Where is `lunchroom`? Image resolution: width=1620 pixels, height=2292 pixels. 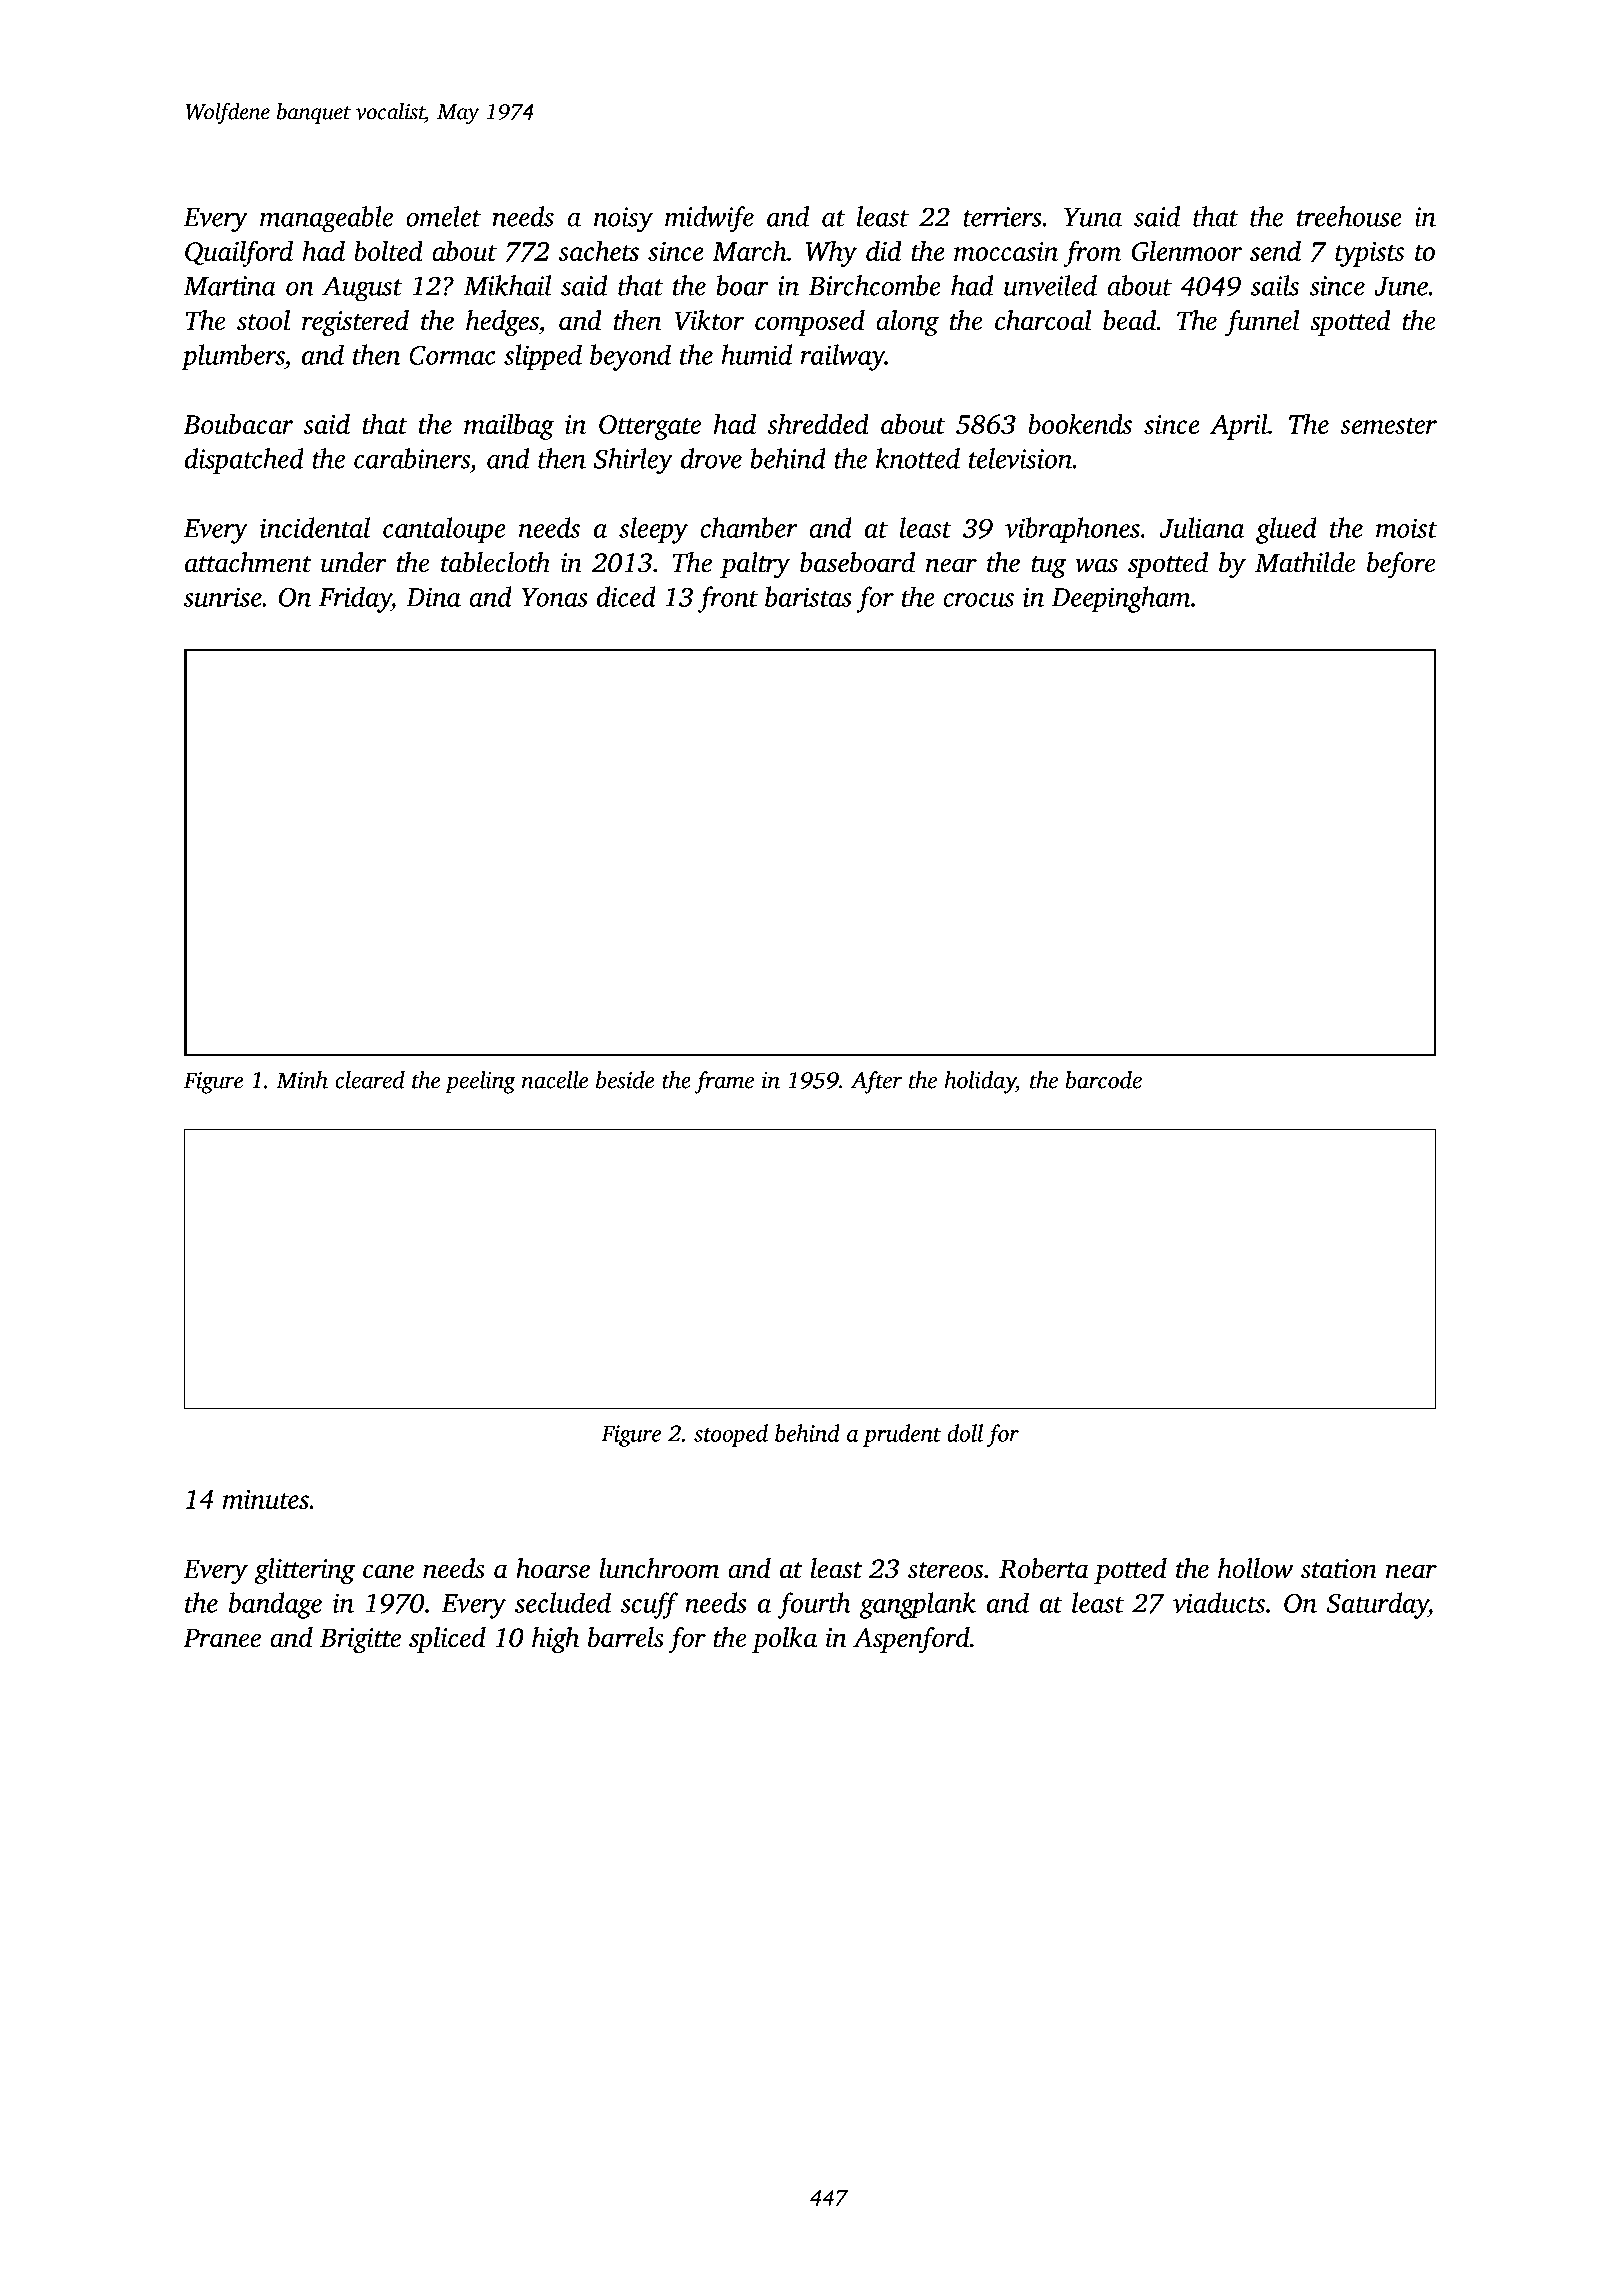 lunchroom is located at coordinates (659, 1568).
